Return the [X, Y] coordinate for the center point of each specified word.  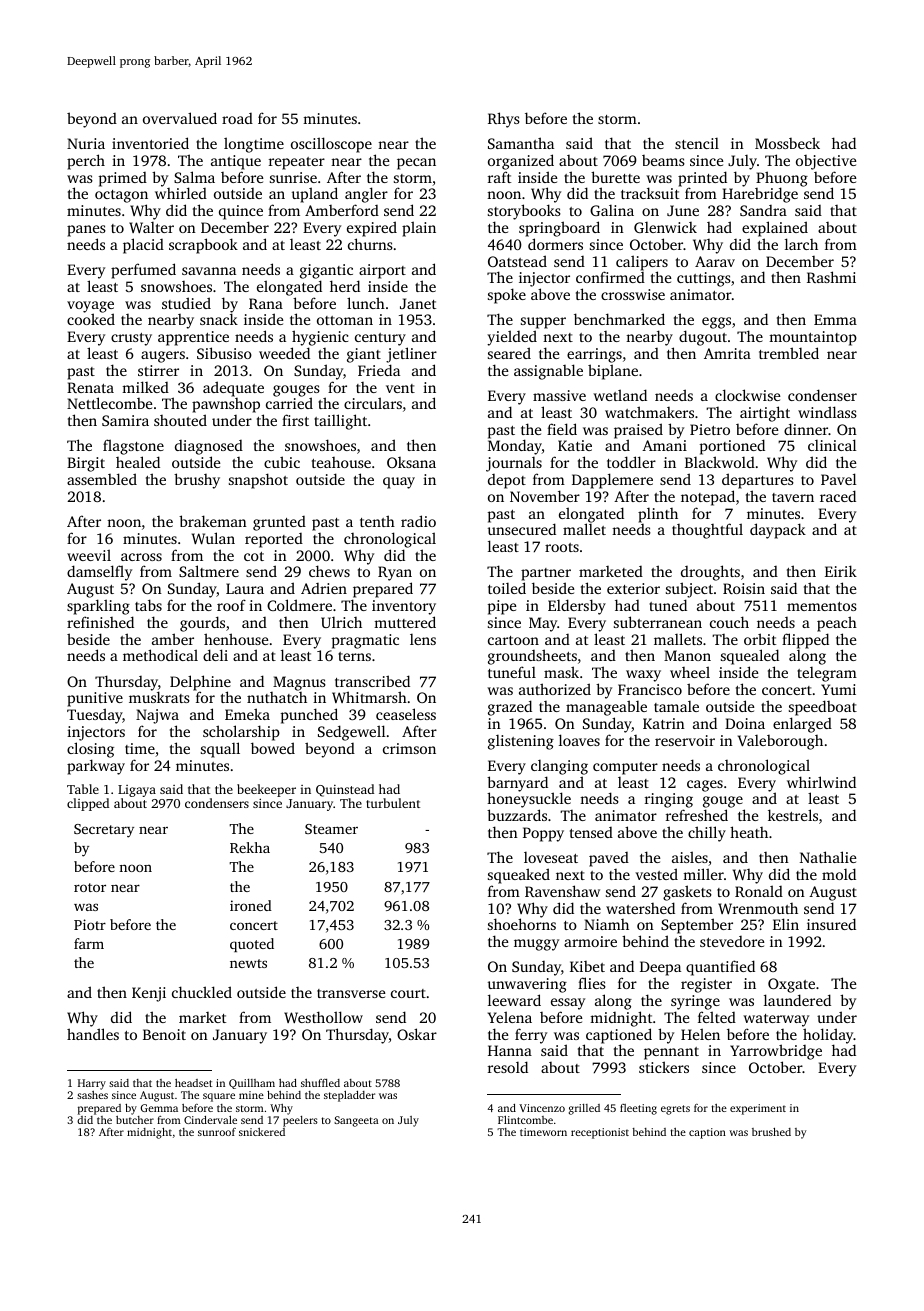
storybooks [524, 212]
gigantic [326, 271]
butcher [135, 1120]
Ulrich [341, 622]
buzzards [517, 815]
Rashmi [831, 277]
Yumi [838, 689]
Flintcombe [525, 1120]
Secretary [104, 831]
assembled [102, 479]
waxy [643, 676]
